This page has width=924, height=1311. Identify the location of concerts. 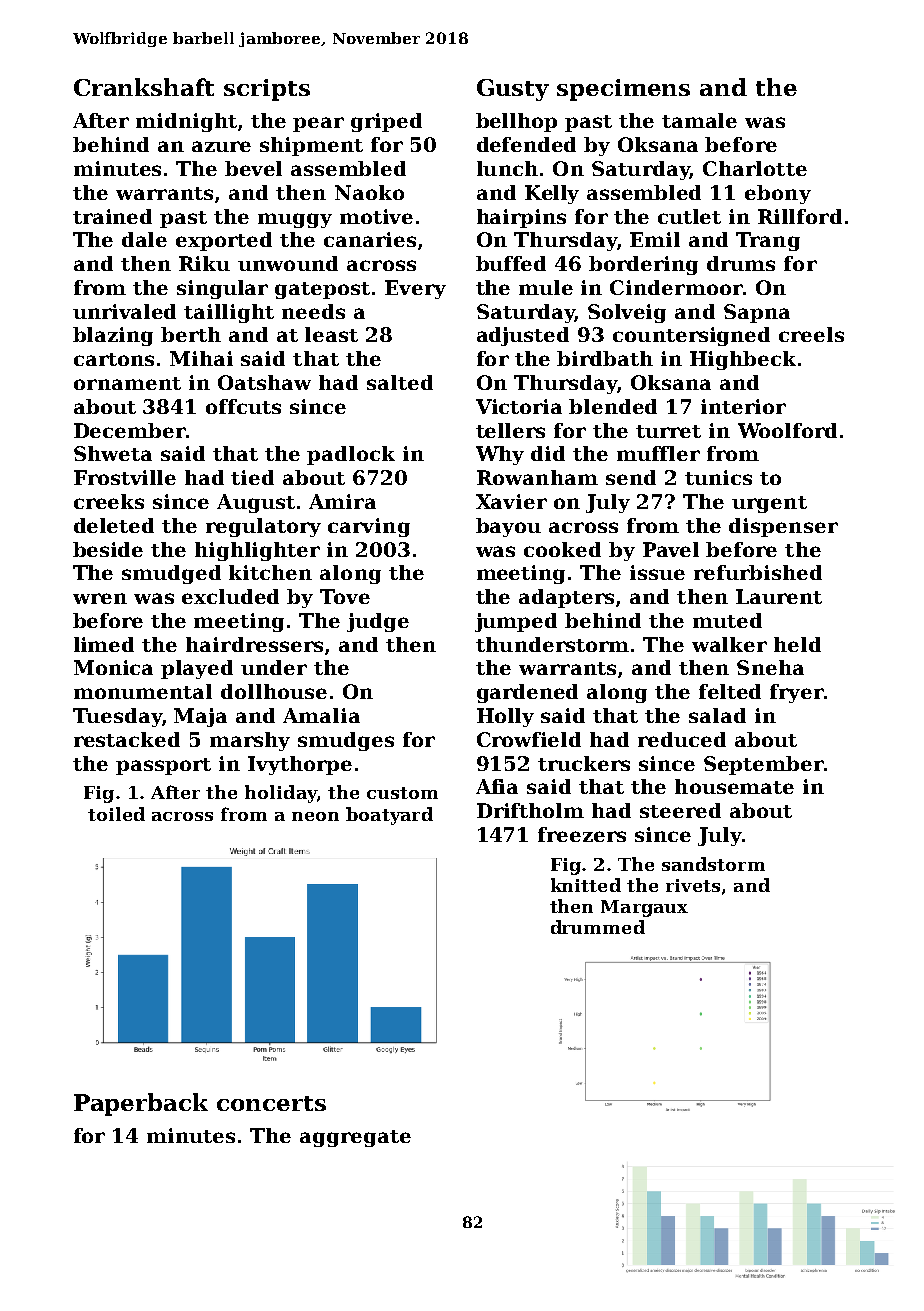
(271, 1103).
